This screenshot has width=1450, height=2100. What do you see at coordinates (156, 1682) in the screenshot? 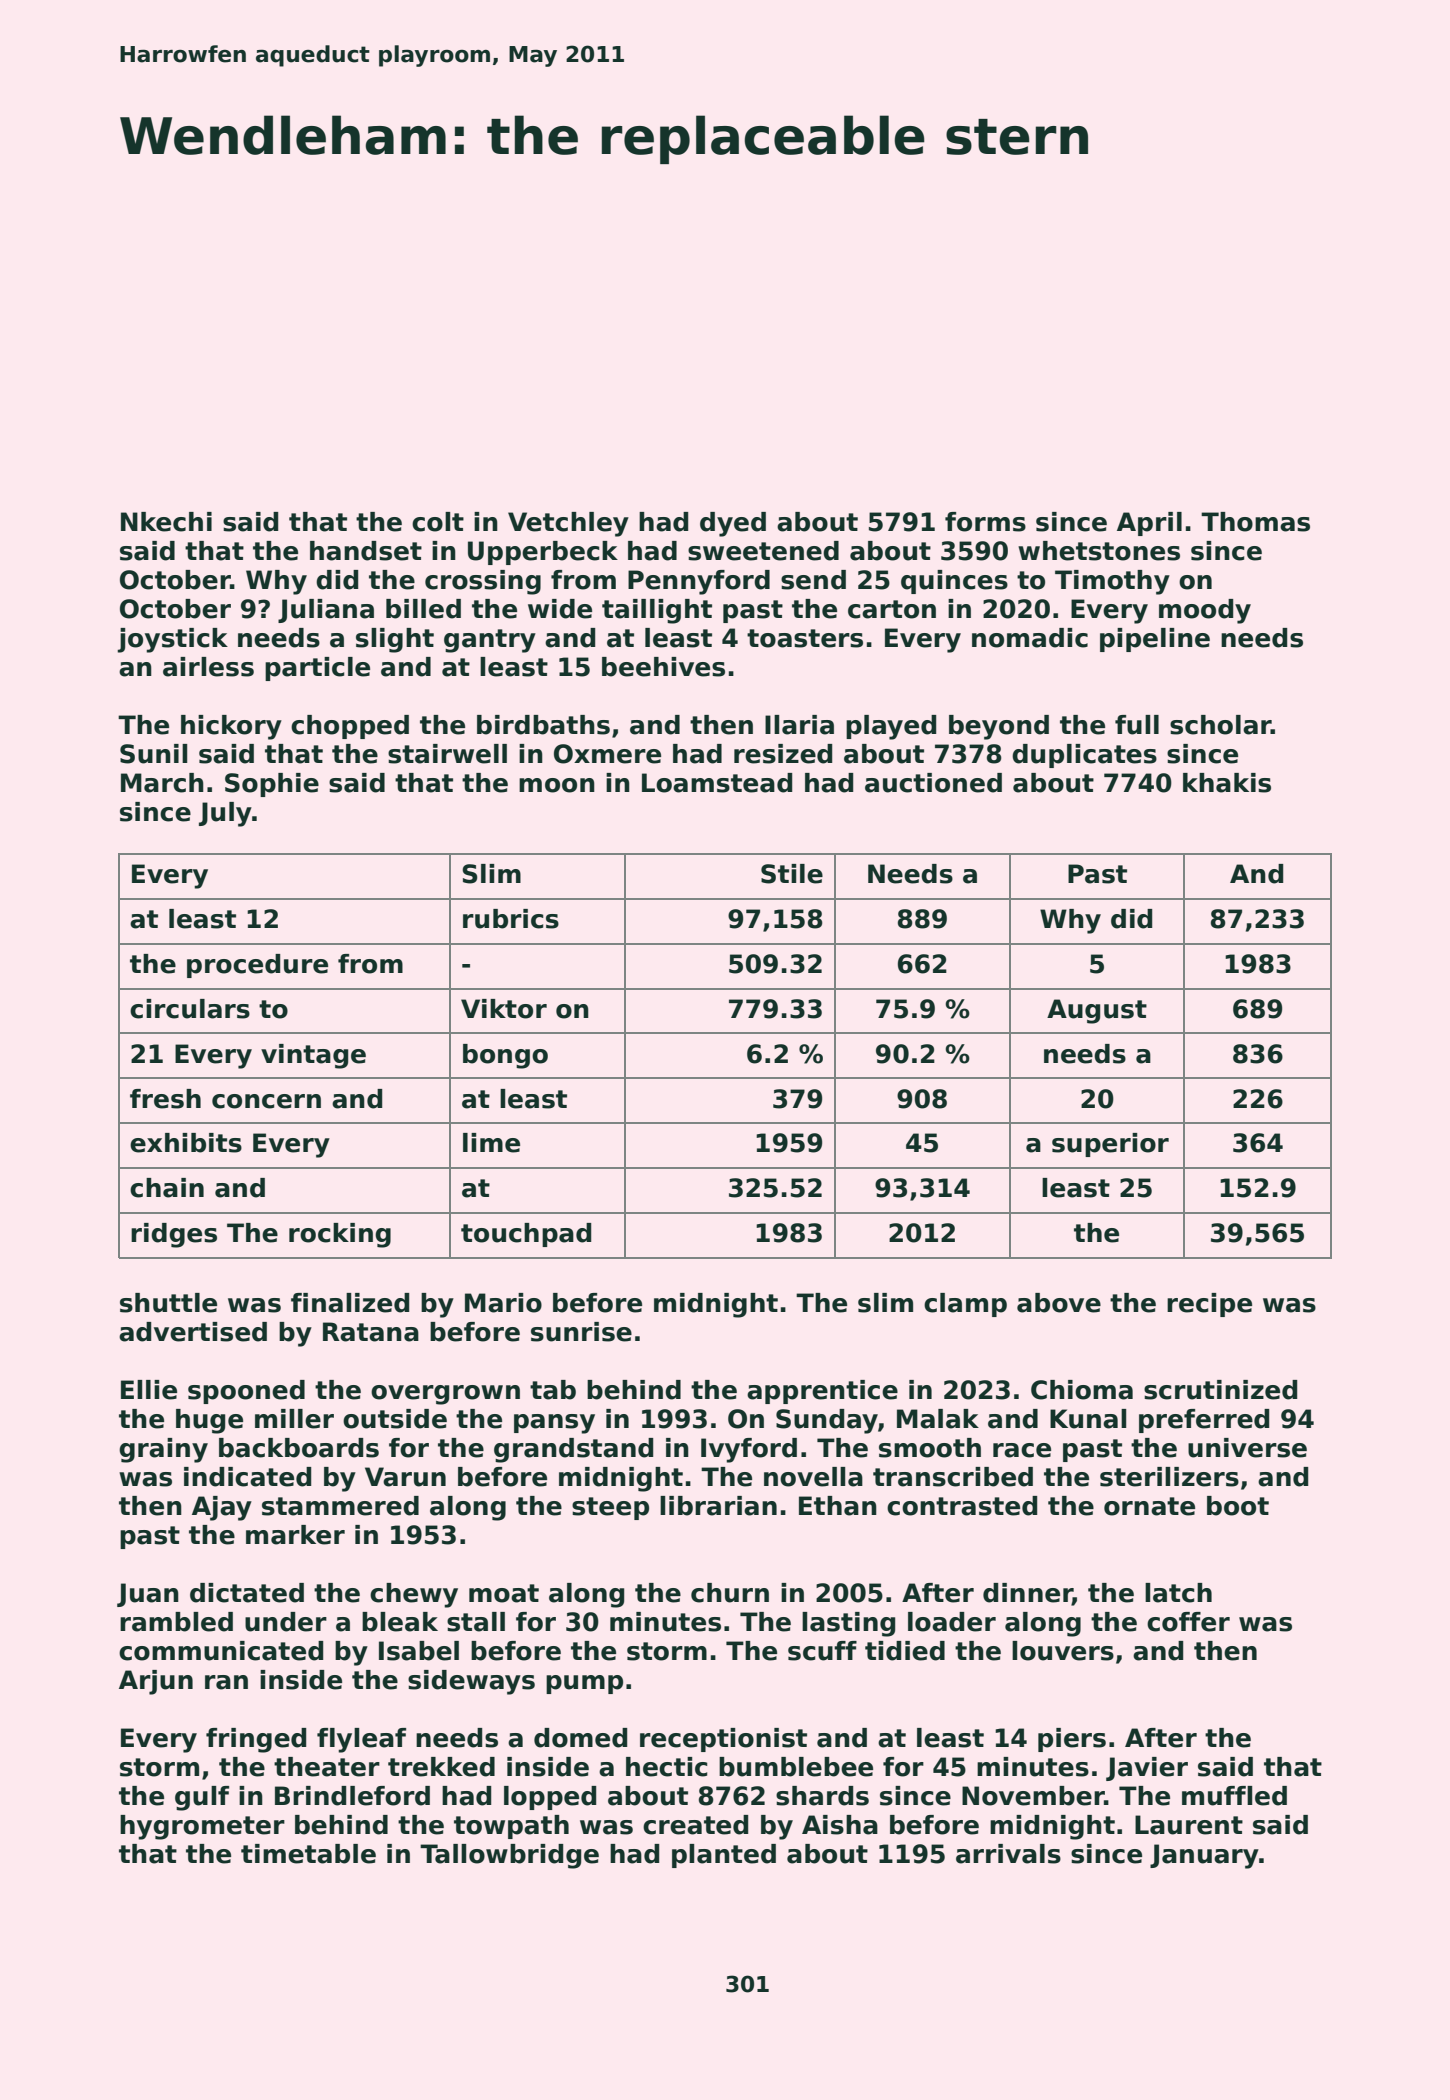
I see `Arjun` at bounding box center [156, 1682].
